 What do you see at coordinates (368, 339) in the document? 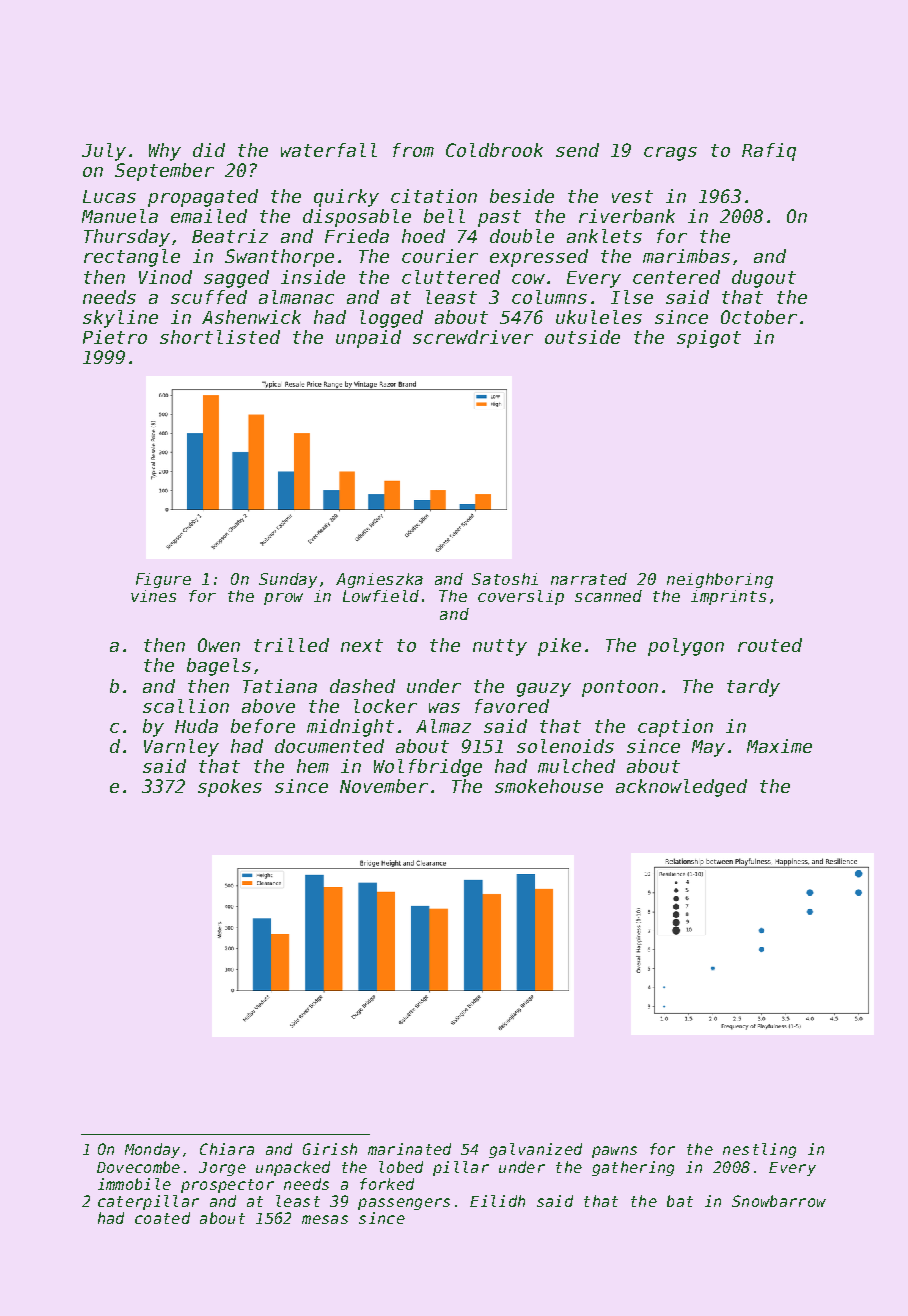
I see `unpaid` at bounding box center [368, 339].
